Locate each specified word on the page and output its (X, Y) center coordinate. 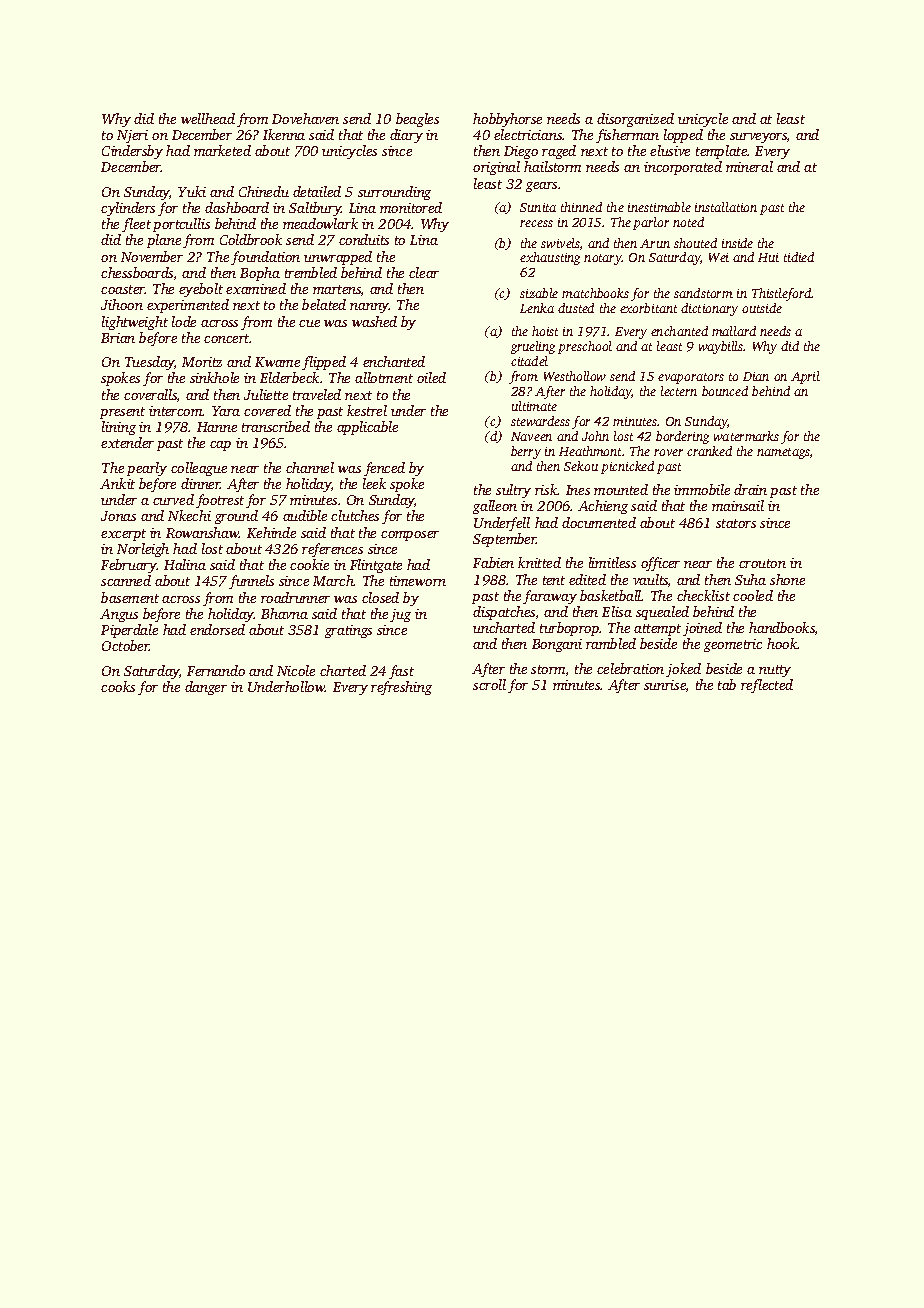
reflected (767, 686)
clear (424, 272)
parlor (651, 223)
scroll (489, 684)
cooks (118, 686)
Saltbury (315, 209)
